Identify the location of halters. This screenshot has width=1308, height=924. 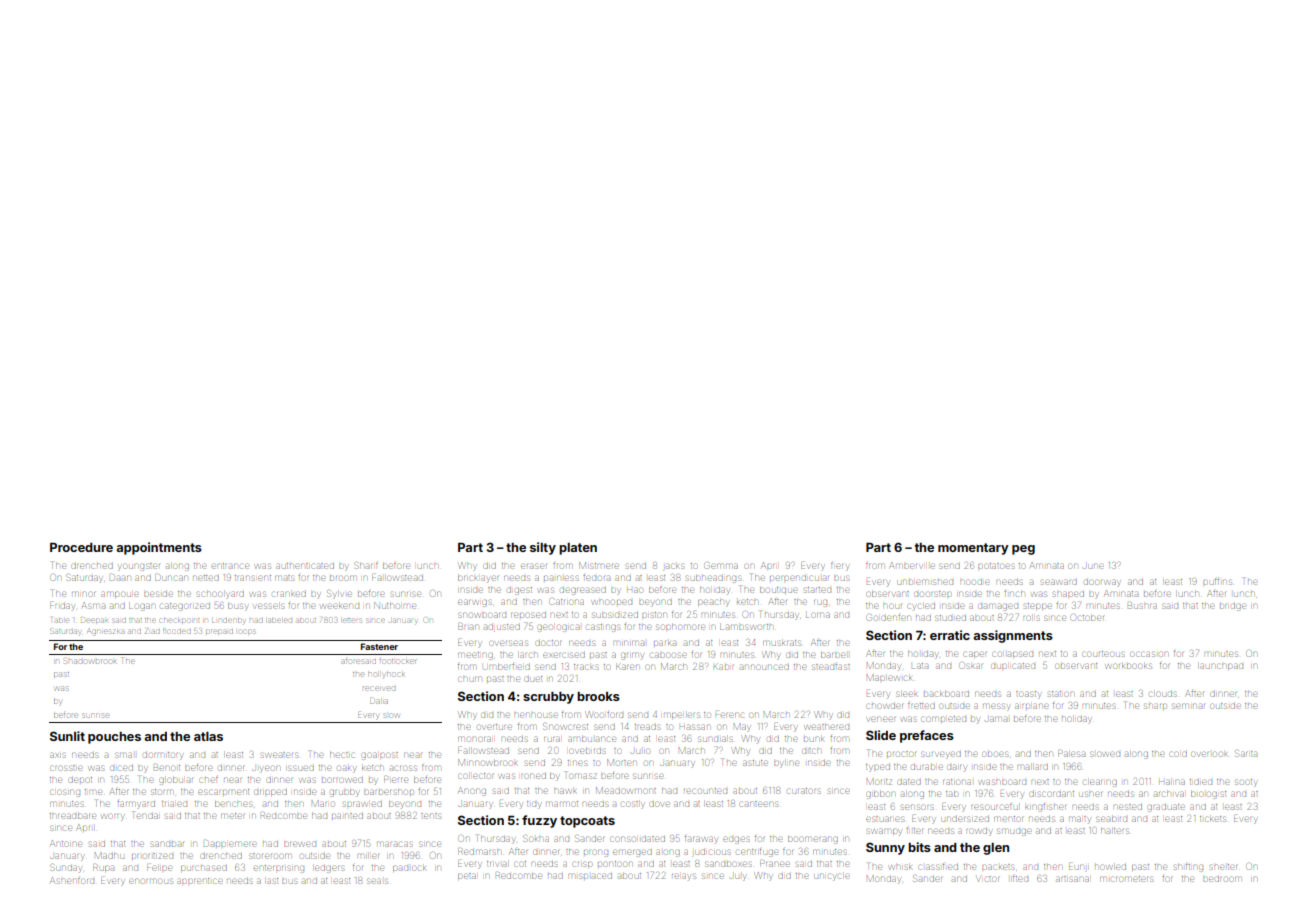
(1115, 831).
